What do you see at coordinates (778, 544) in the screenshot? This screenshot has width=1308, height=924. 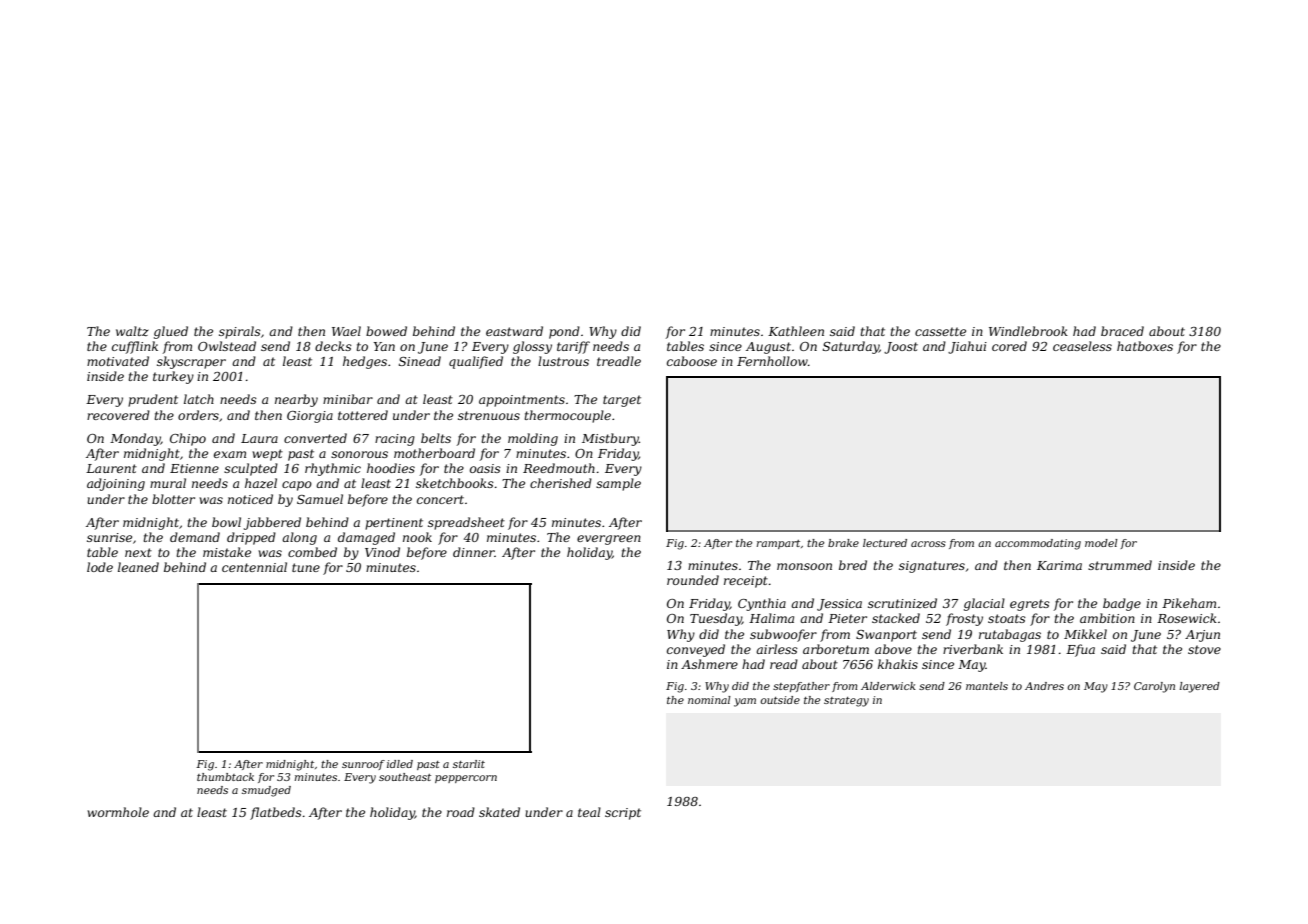 I see `rampart` at bounding box center [778, 544].
